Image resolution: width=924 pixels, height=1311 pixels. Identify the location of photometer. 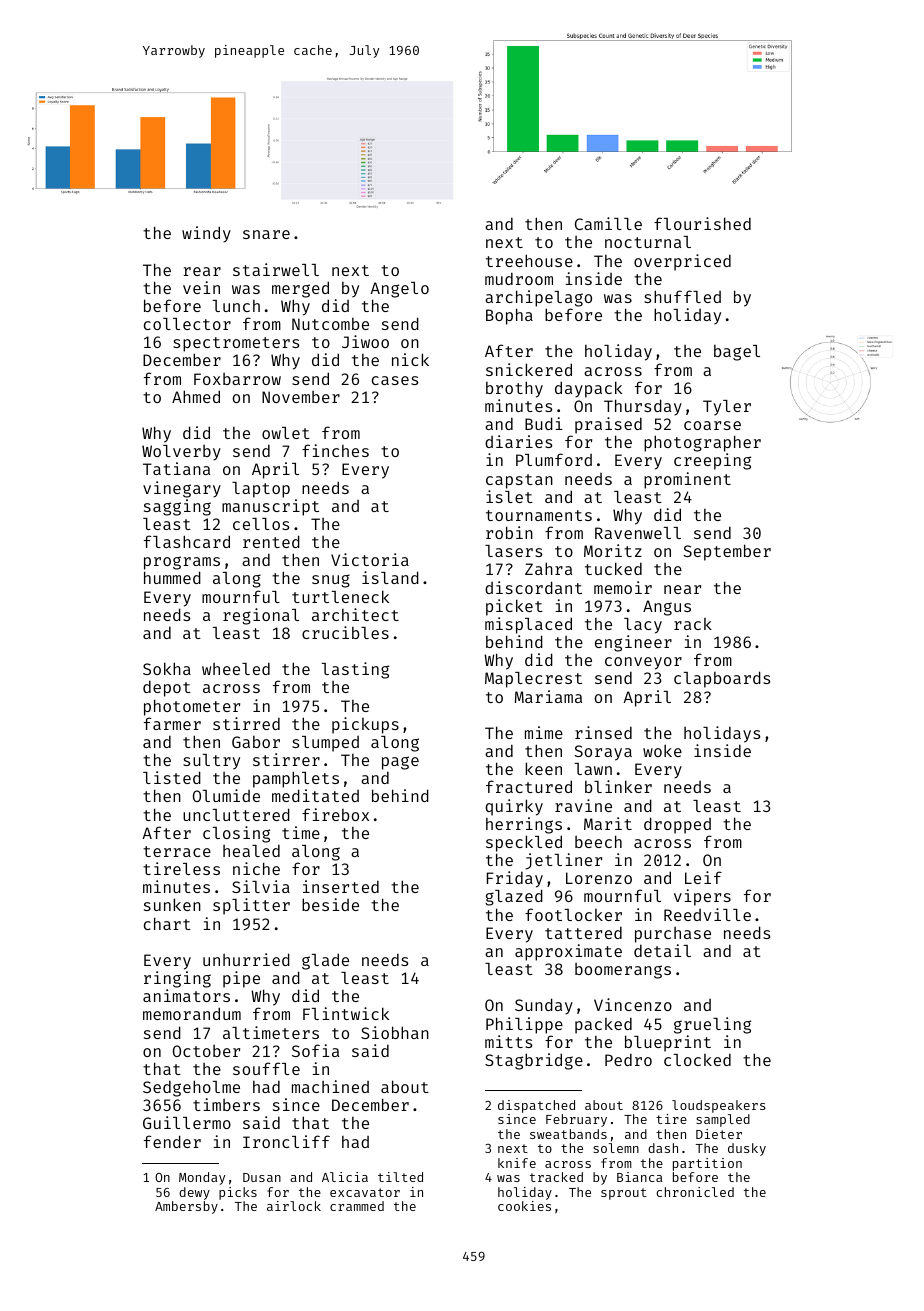
(192, 707).
